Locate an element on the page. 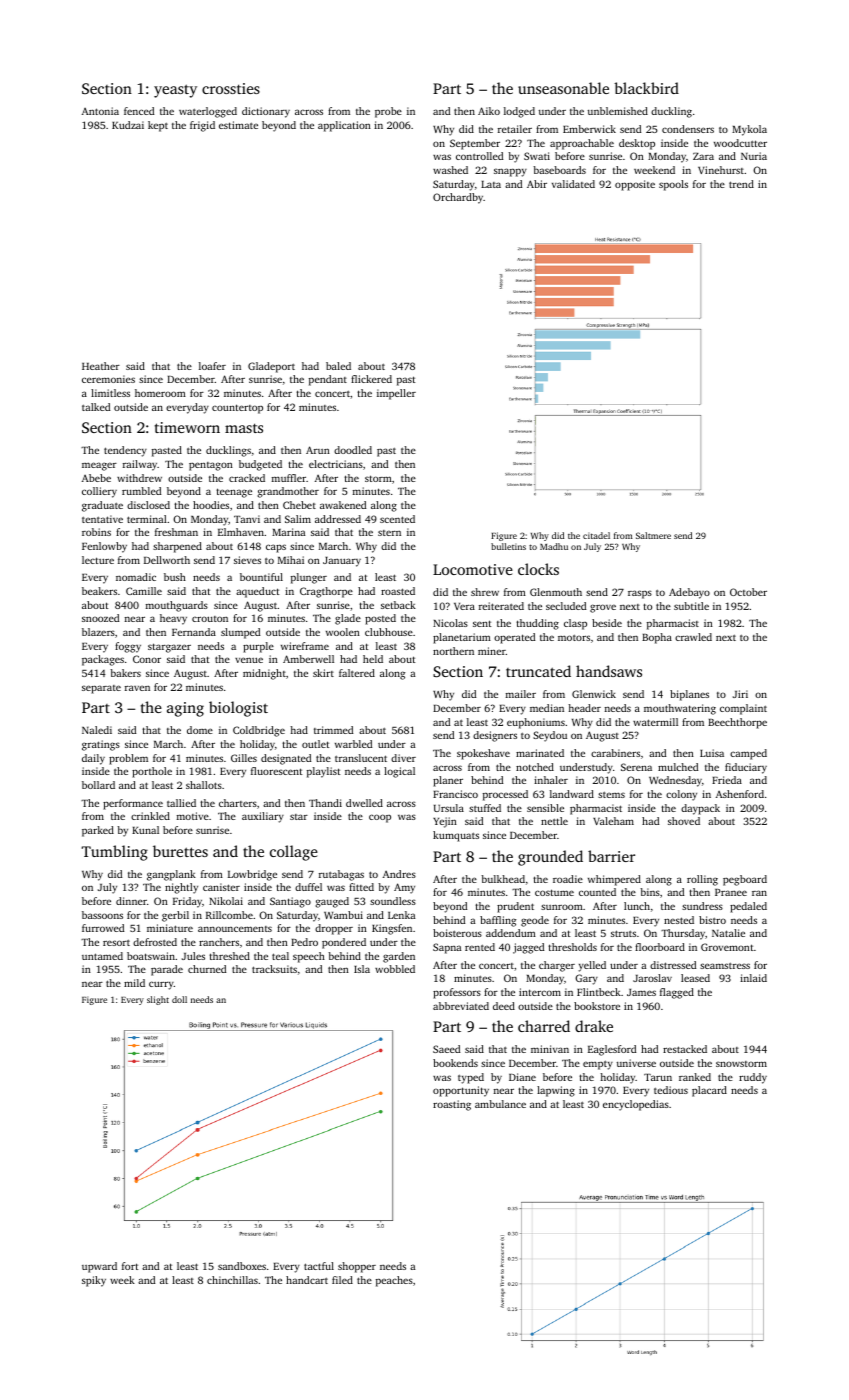  gangplank is located at coordinates (171, 875).
